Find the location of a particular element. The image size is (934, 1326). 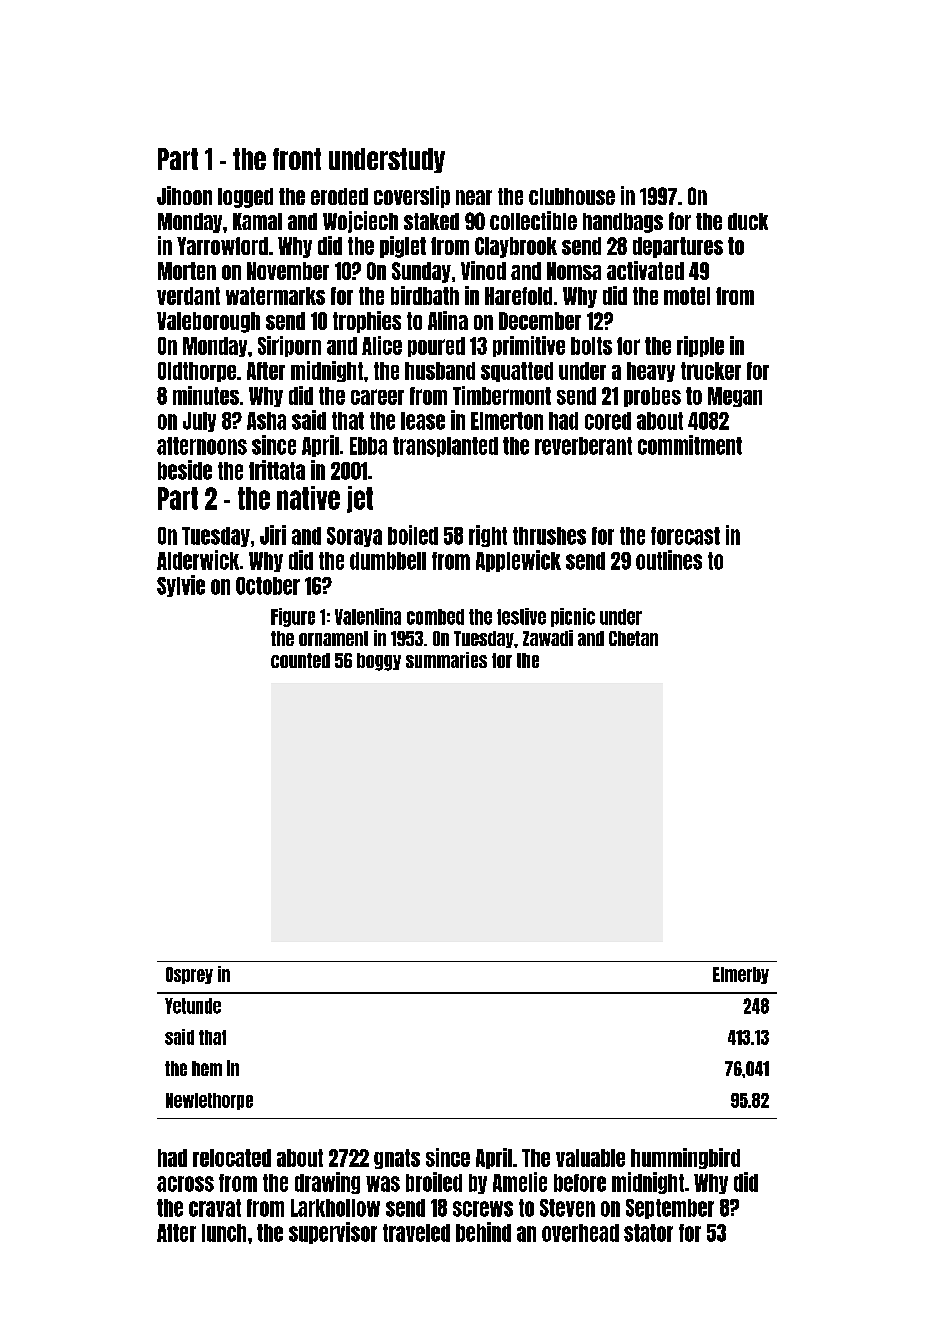

trophies is located at coordinates (367, 322).
